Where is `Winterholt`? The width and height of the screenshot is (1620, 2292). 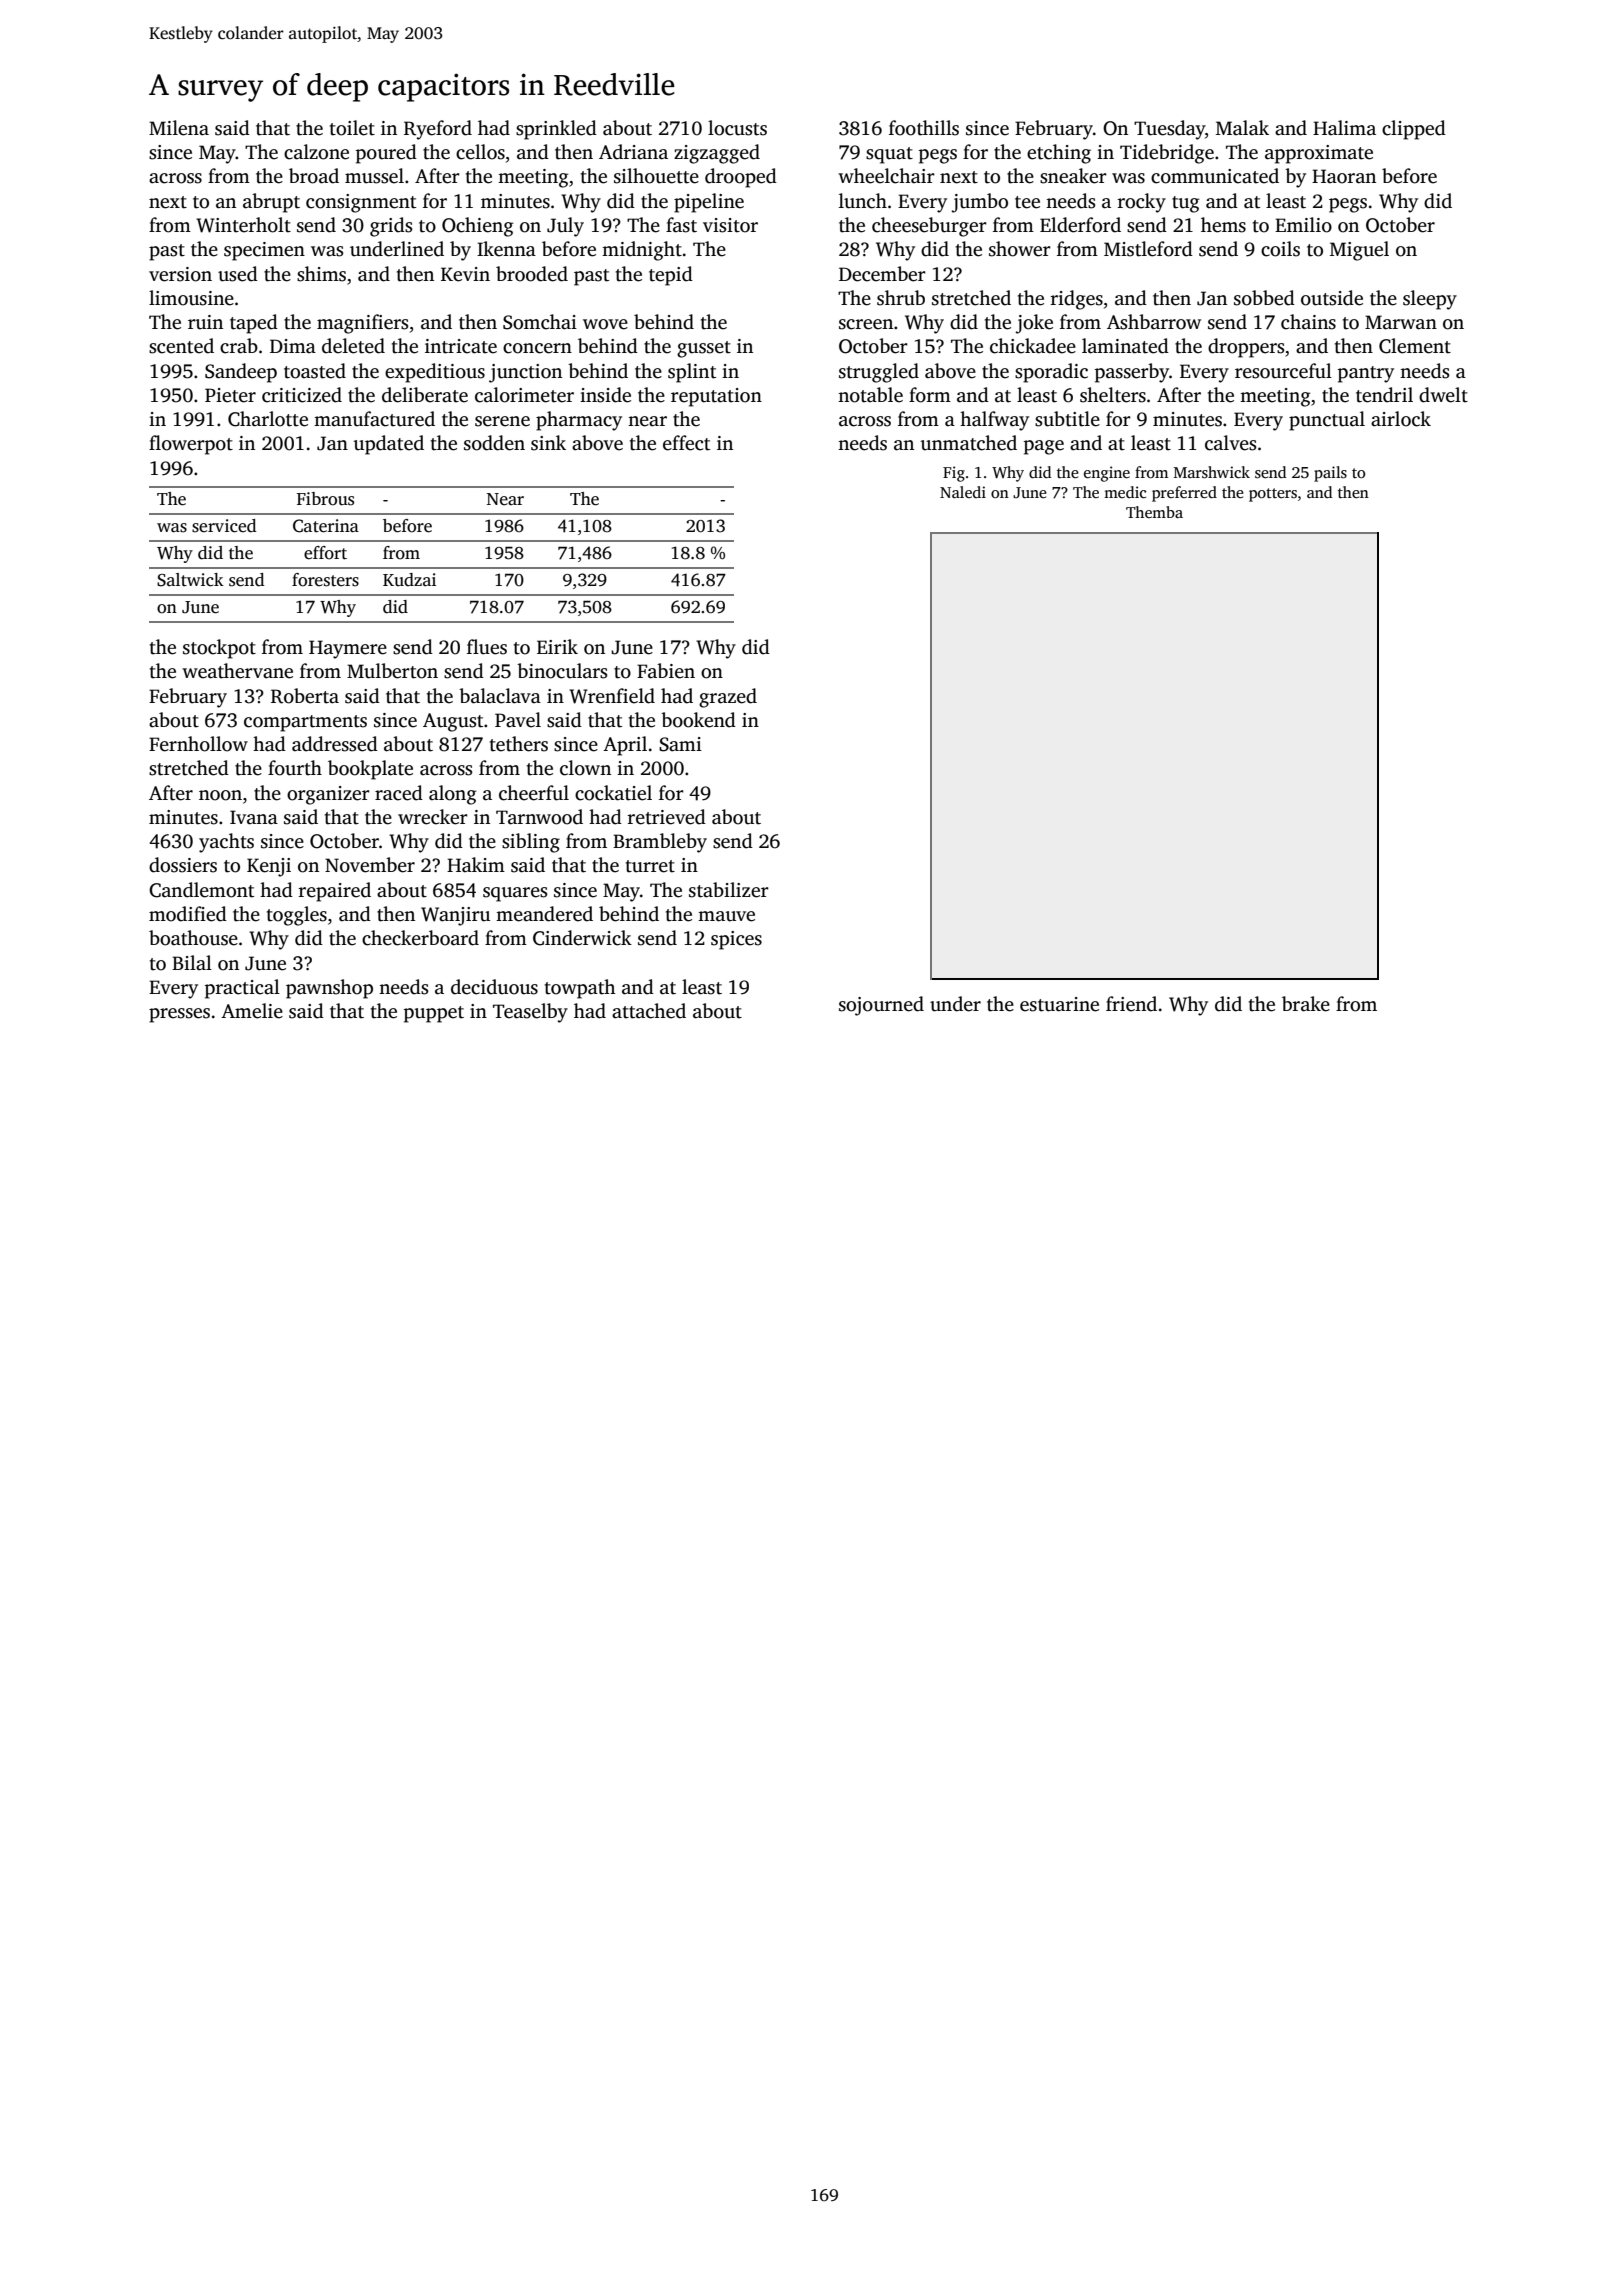 Winterholt is located at coordinates (243, 225).
